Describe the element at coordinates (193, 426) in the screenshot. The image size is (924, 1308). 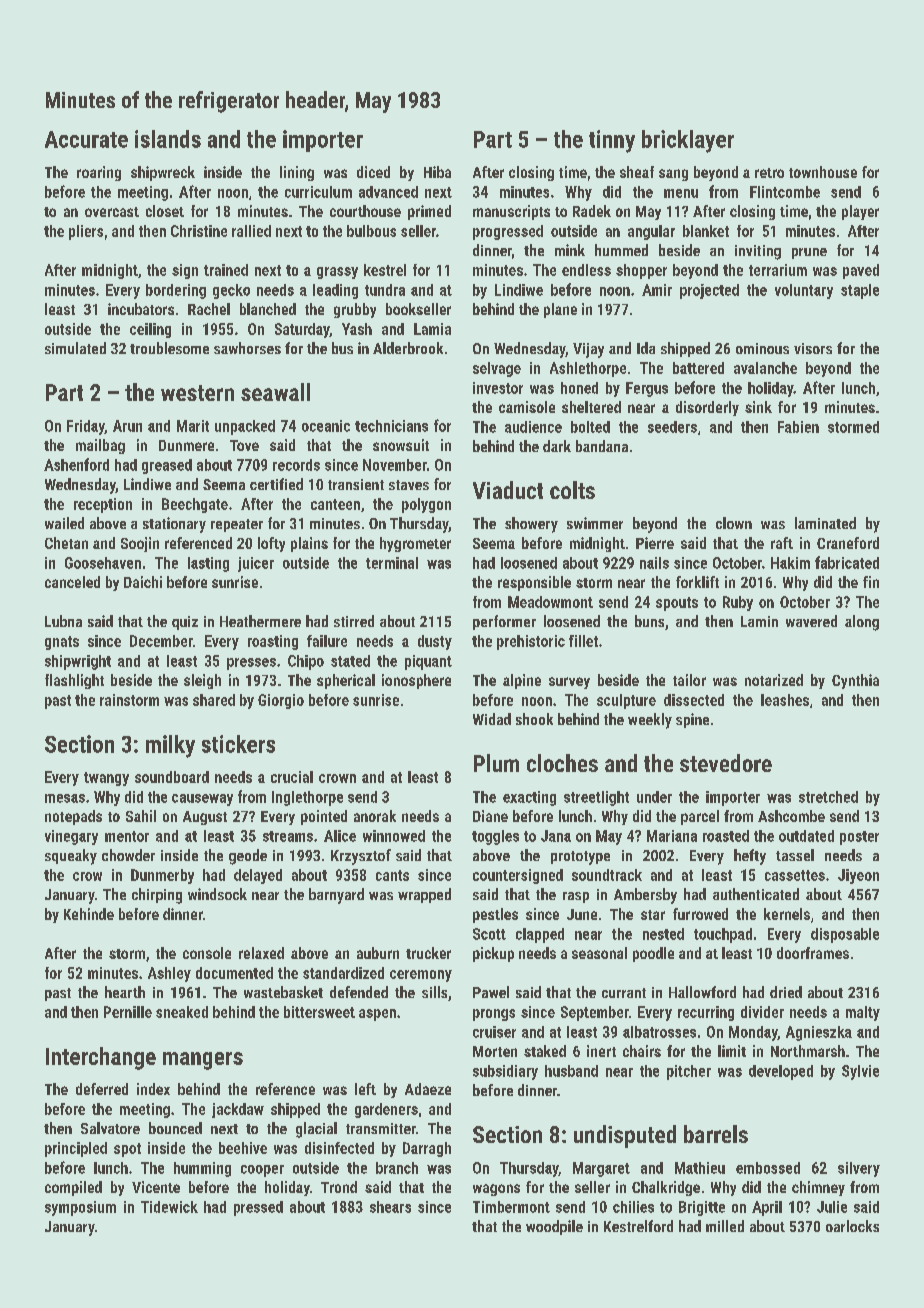
I see `Marit` at that location.
